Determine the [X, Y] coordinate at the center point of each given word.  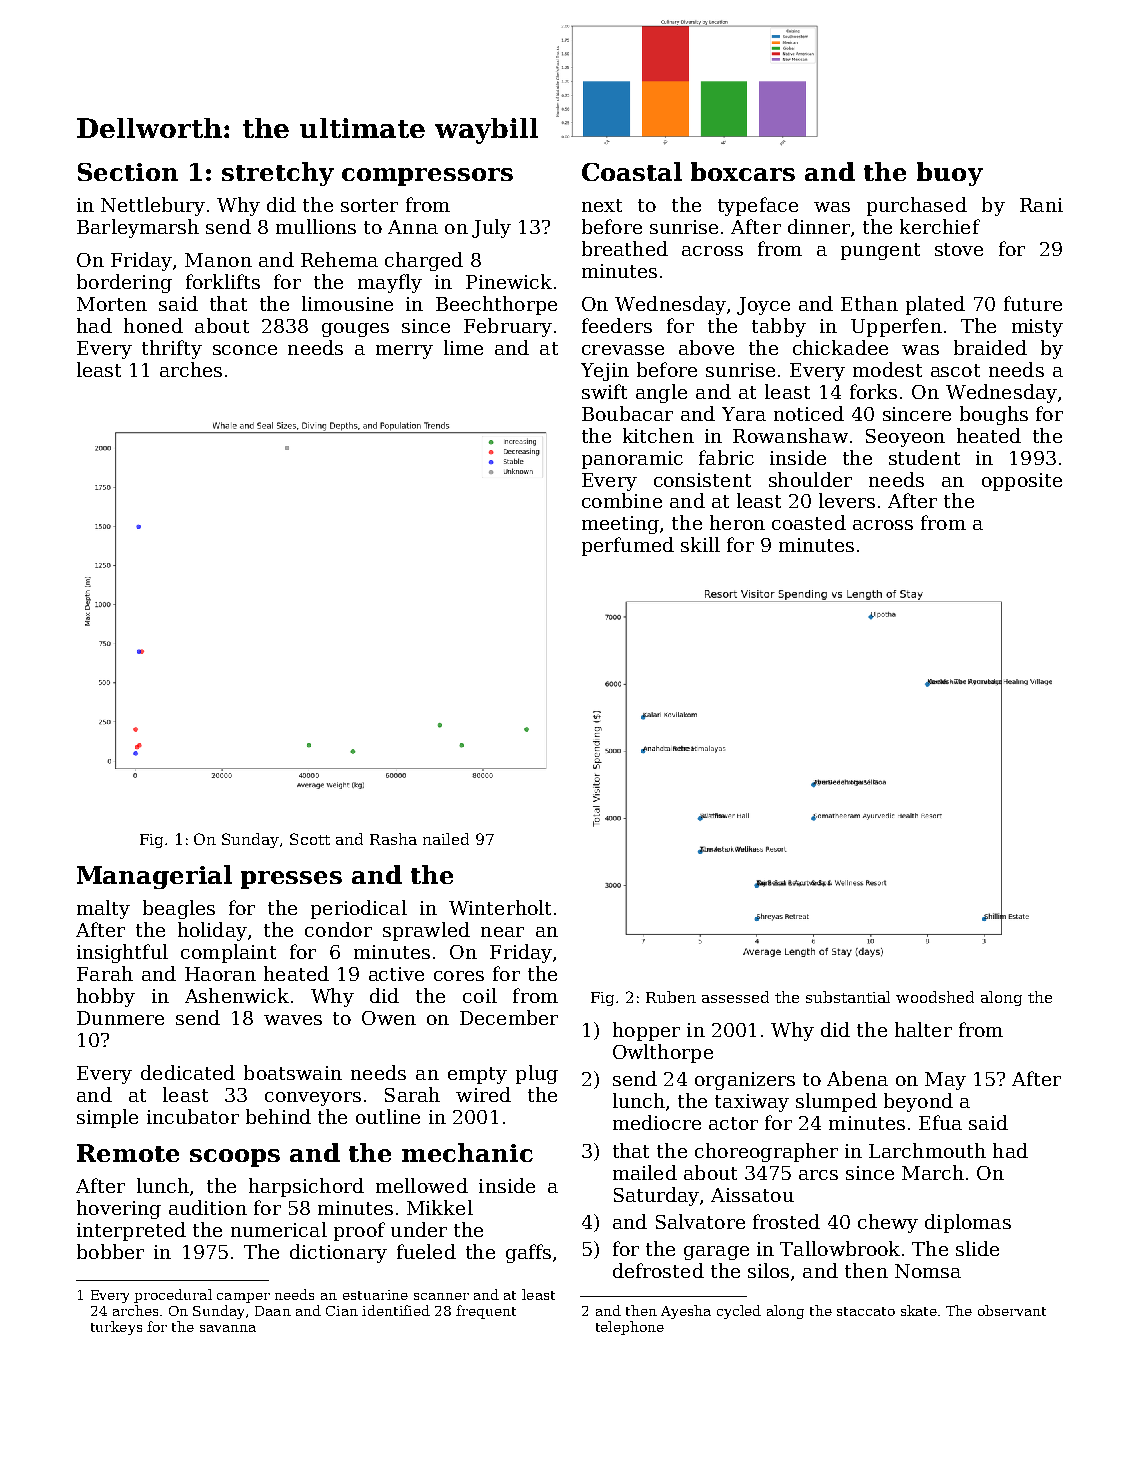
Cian [342, 1311]
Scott [310, 839]
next [602, 205]
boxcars [743, 171]
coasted [809, 522]
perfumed [628, 546]
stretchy [278, 174]
